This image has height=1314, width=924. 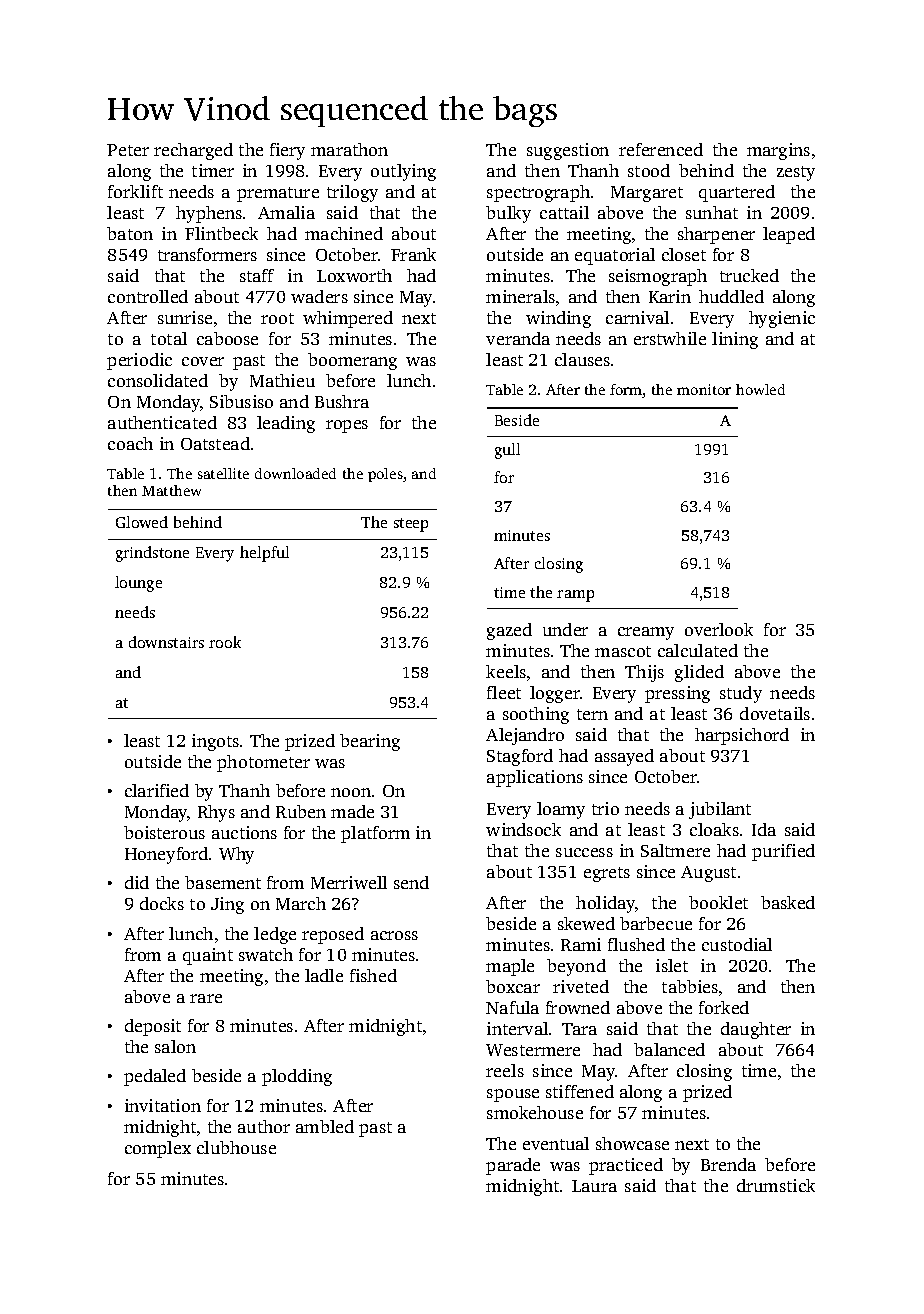 I want to click on marathon, so click(x=349, y=149).
